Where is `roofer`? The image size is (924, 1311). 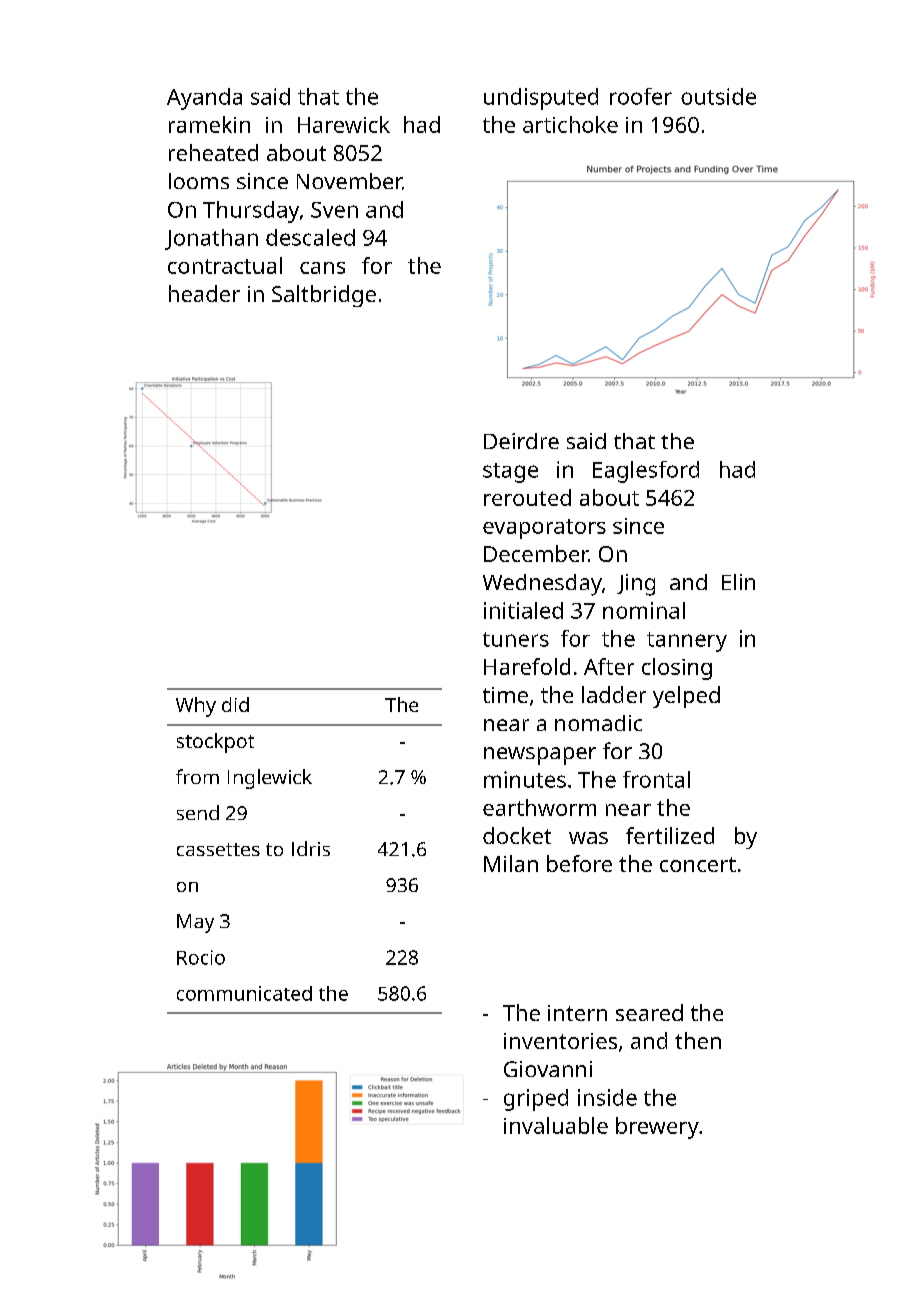 roofer is located at coordinates (641, 96).
